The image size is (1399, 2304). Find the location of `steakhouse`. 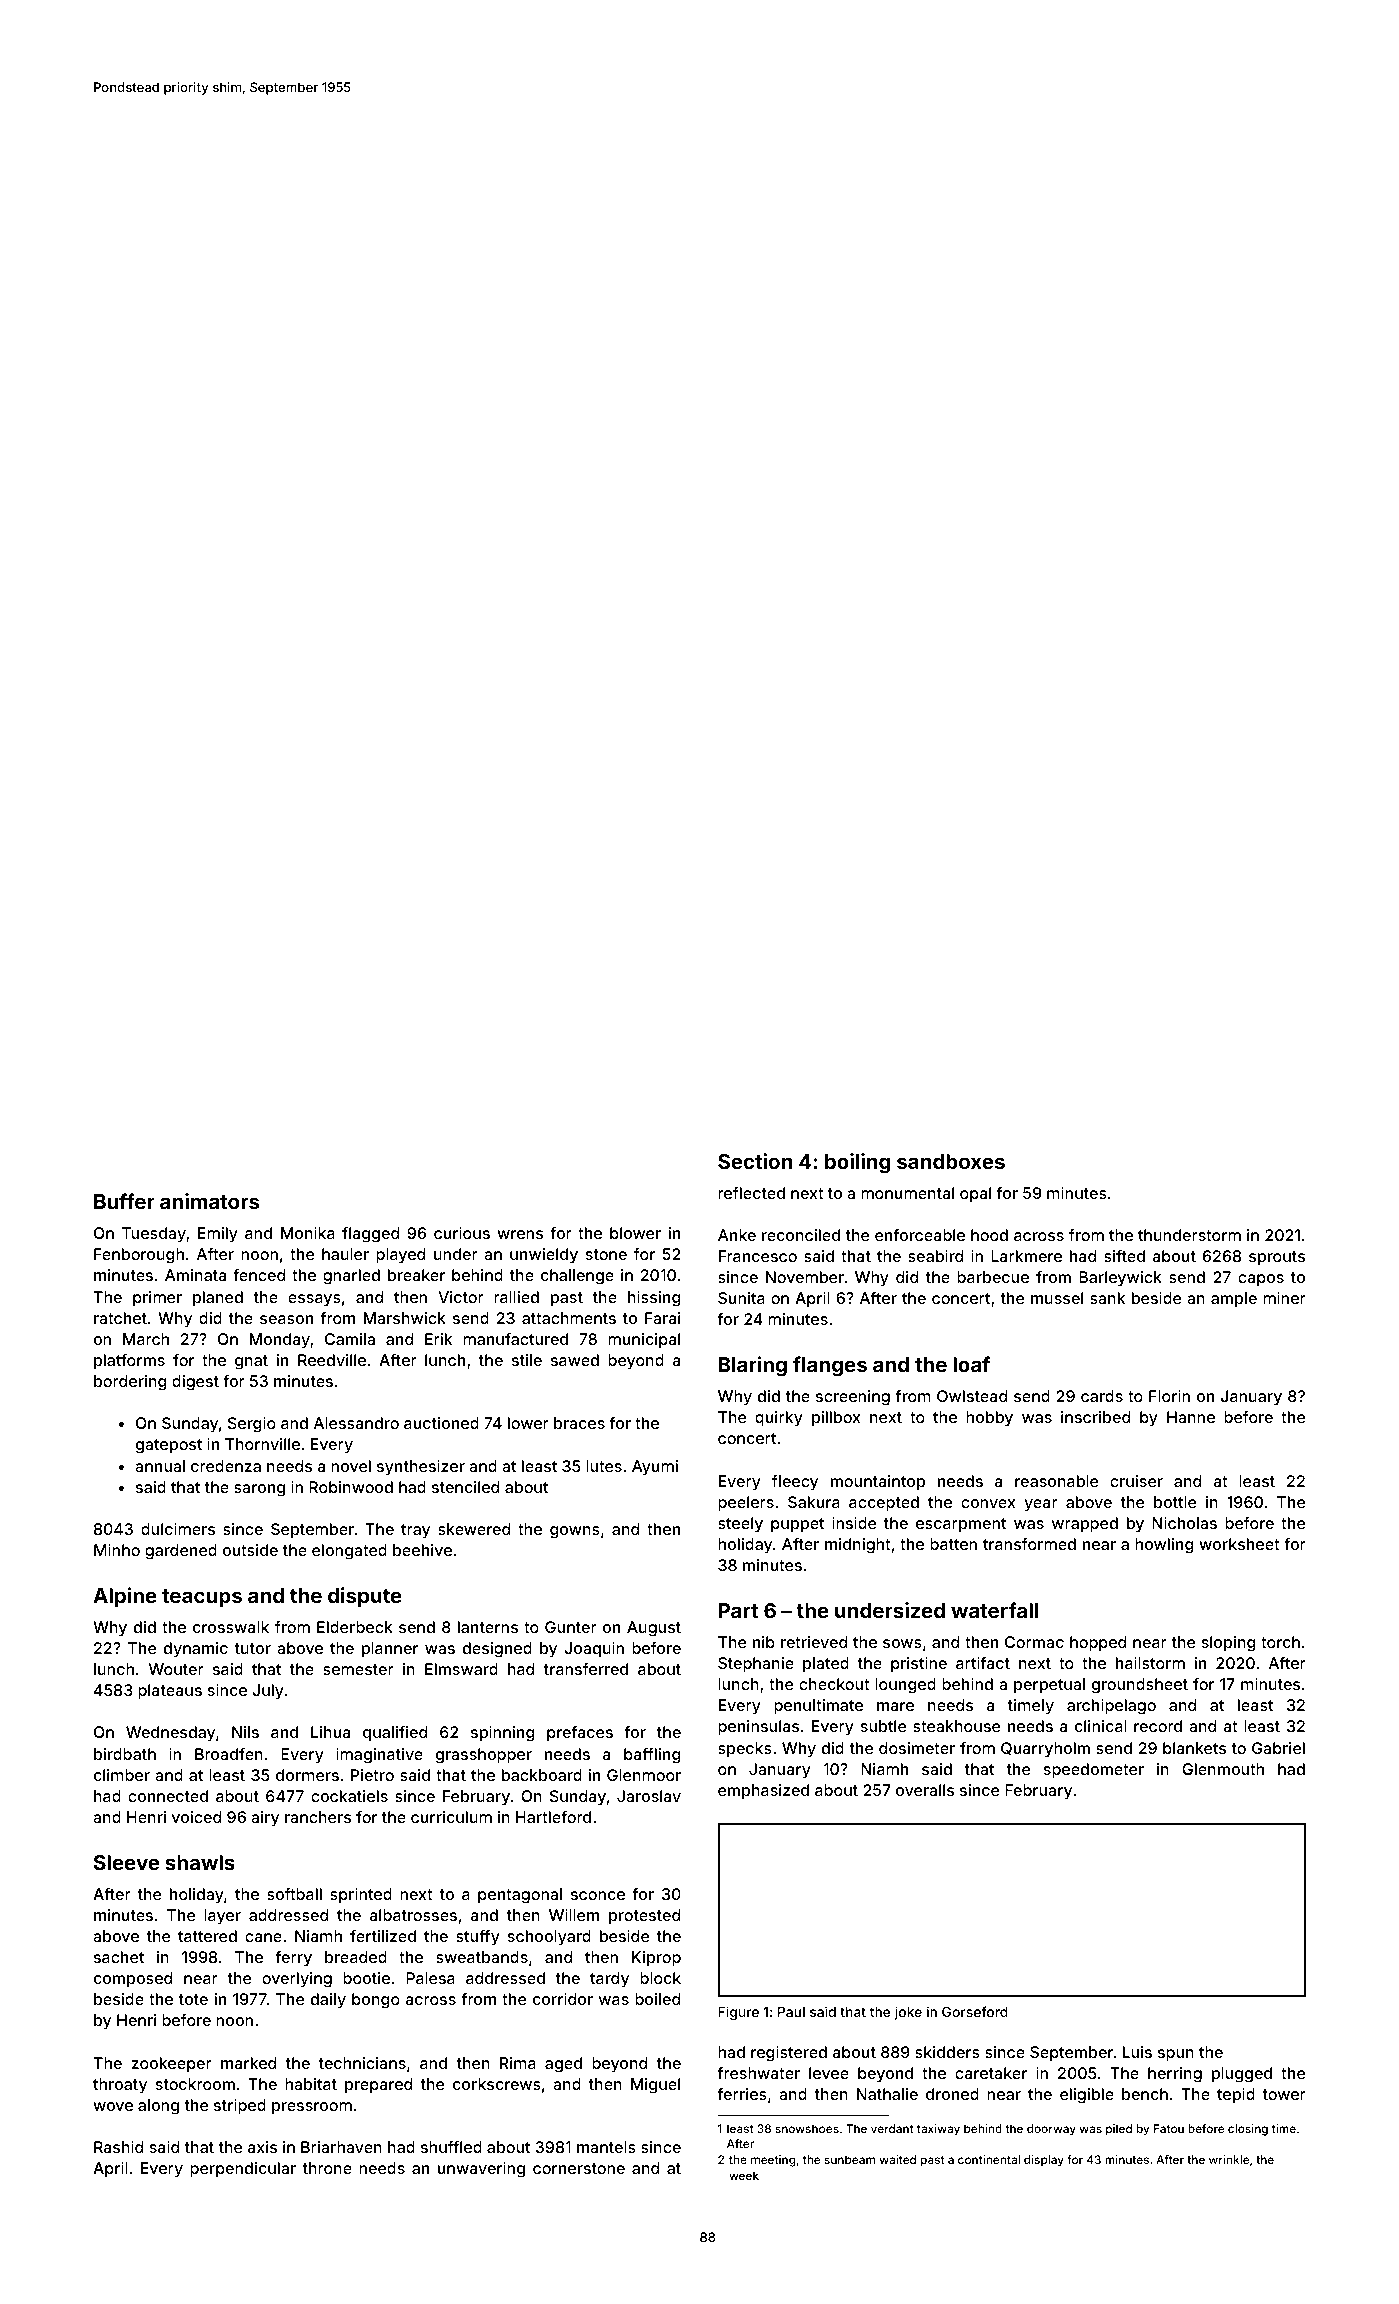

steakhouse is located at coordinates (956, 1726).
